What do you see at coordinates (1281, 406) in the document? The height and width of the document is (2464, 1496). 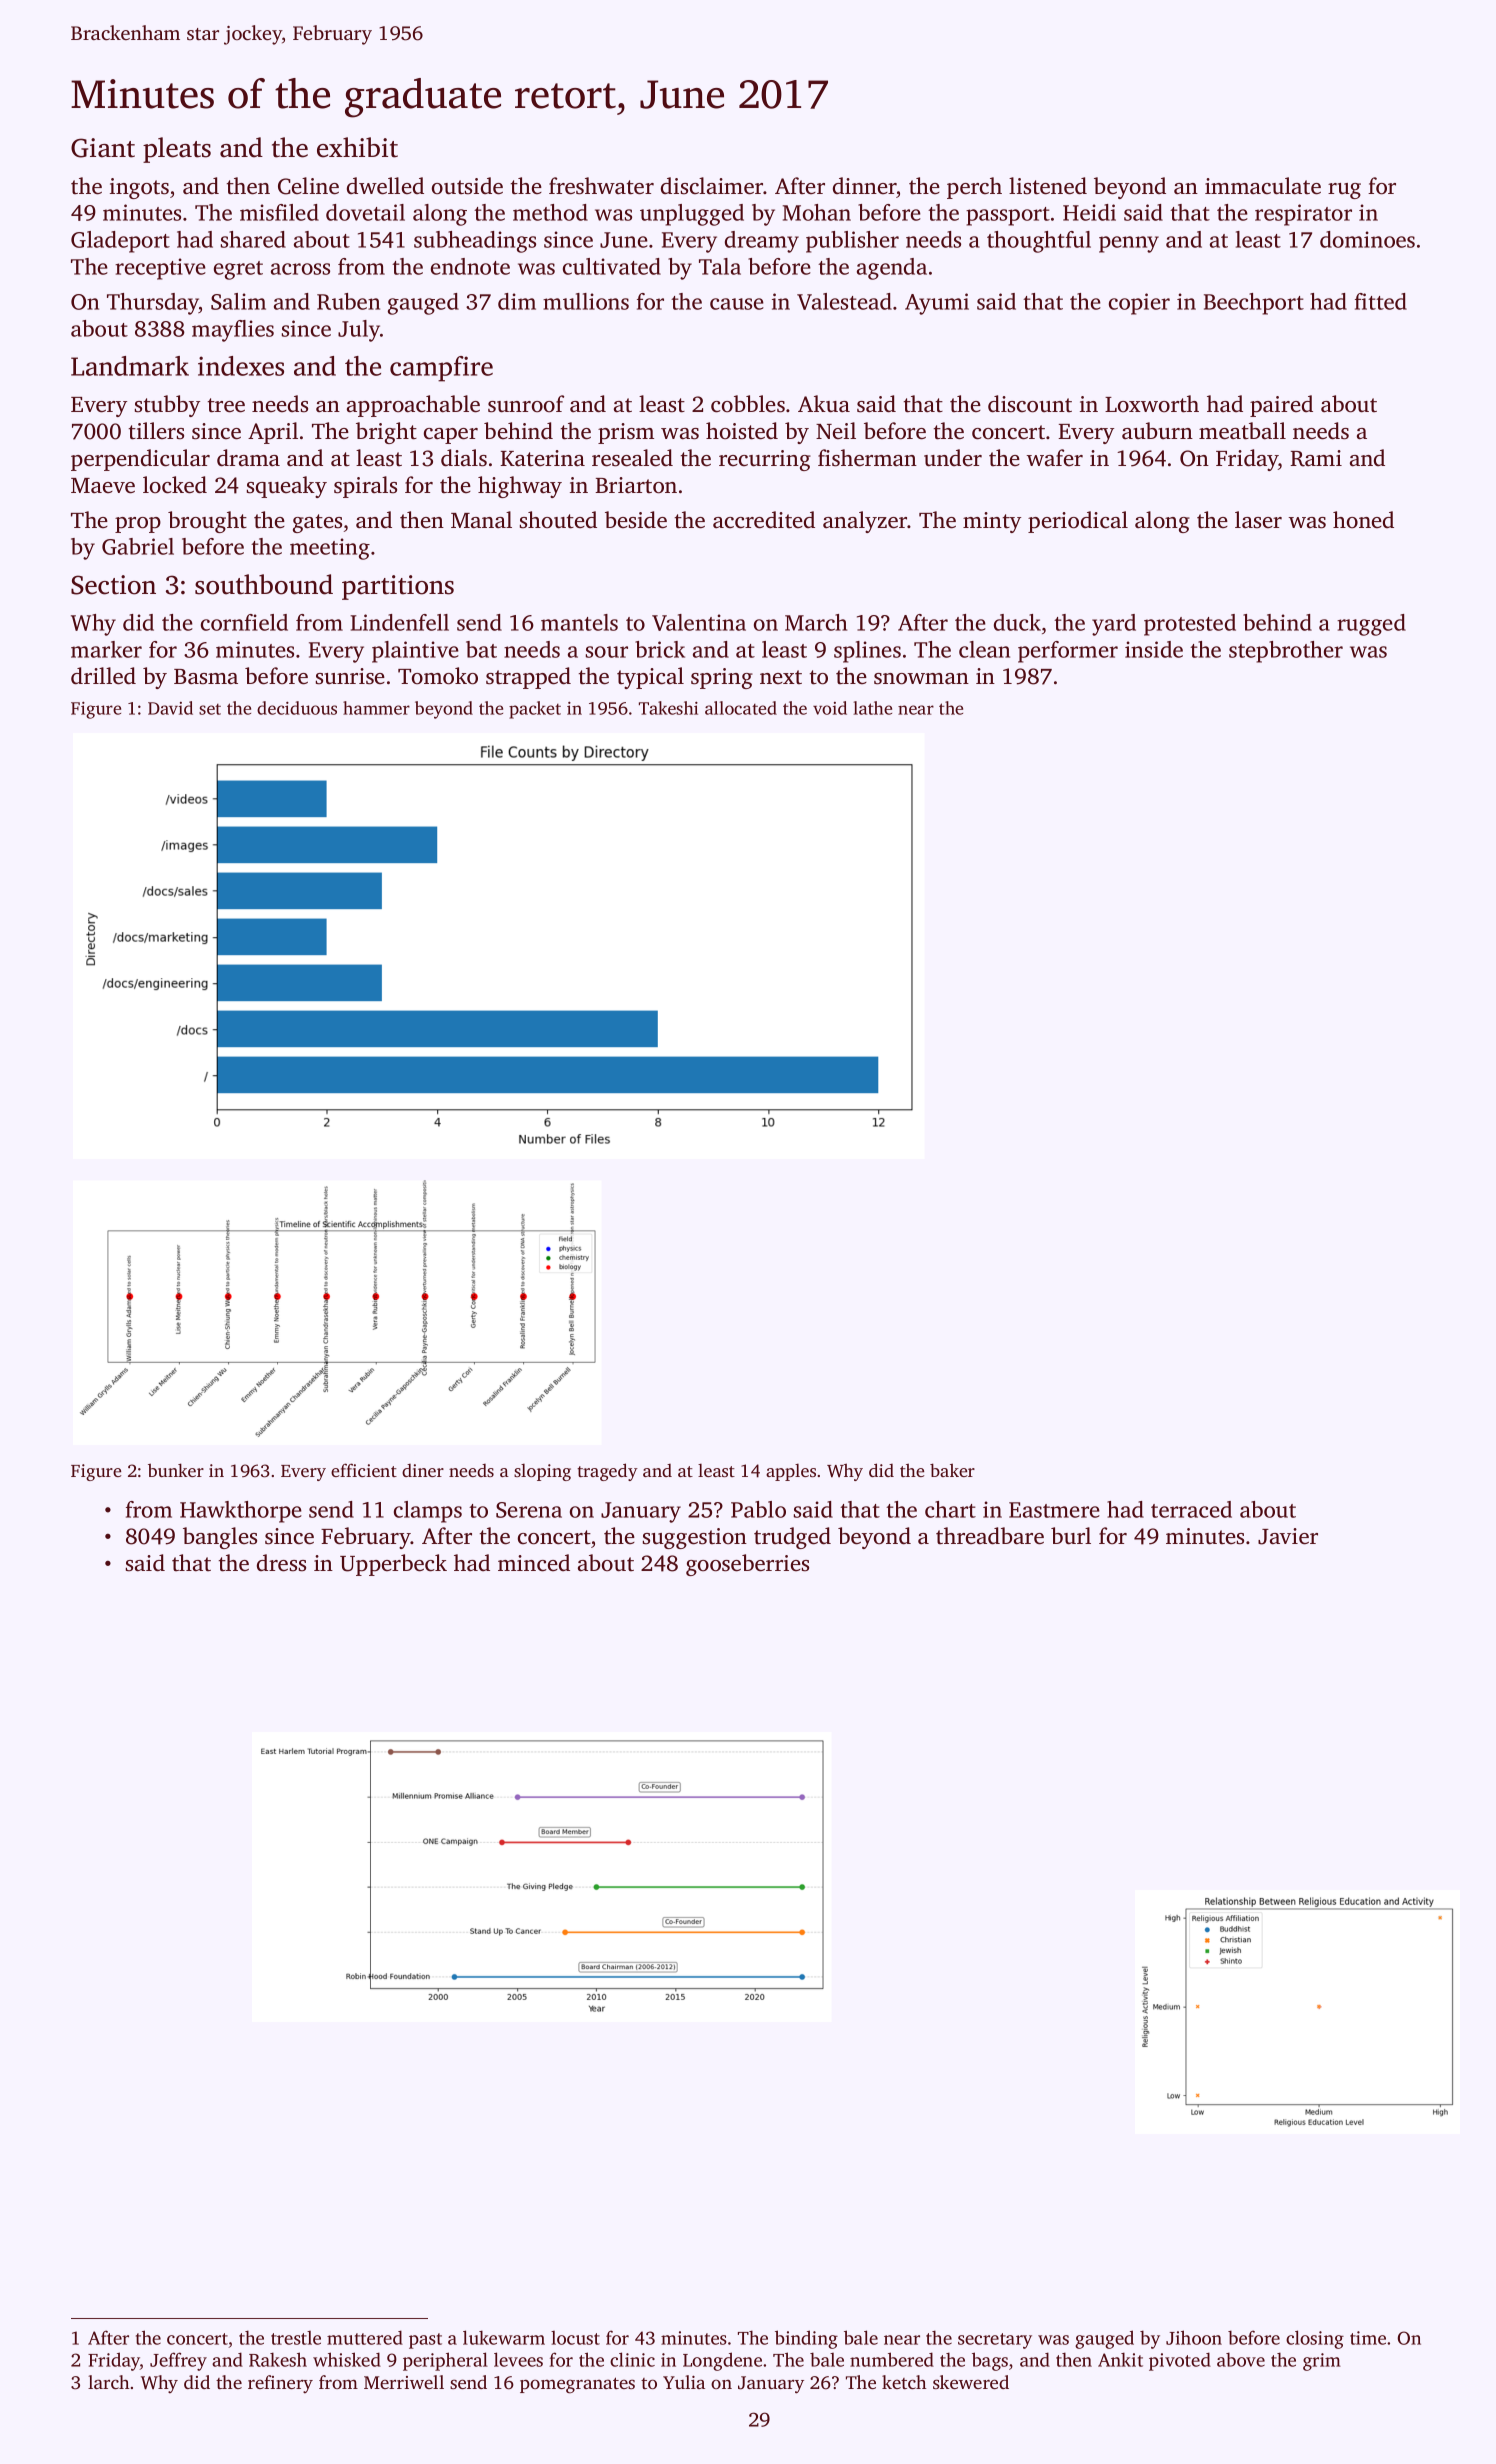 I see `paired` at bounding box center [1281, 406].
